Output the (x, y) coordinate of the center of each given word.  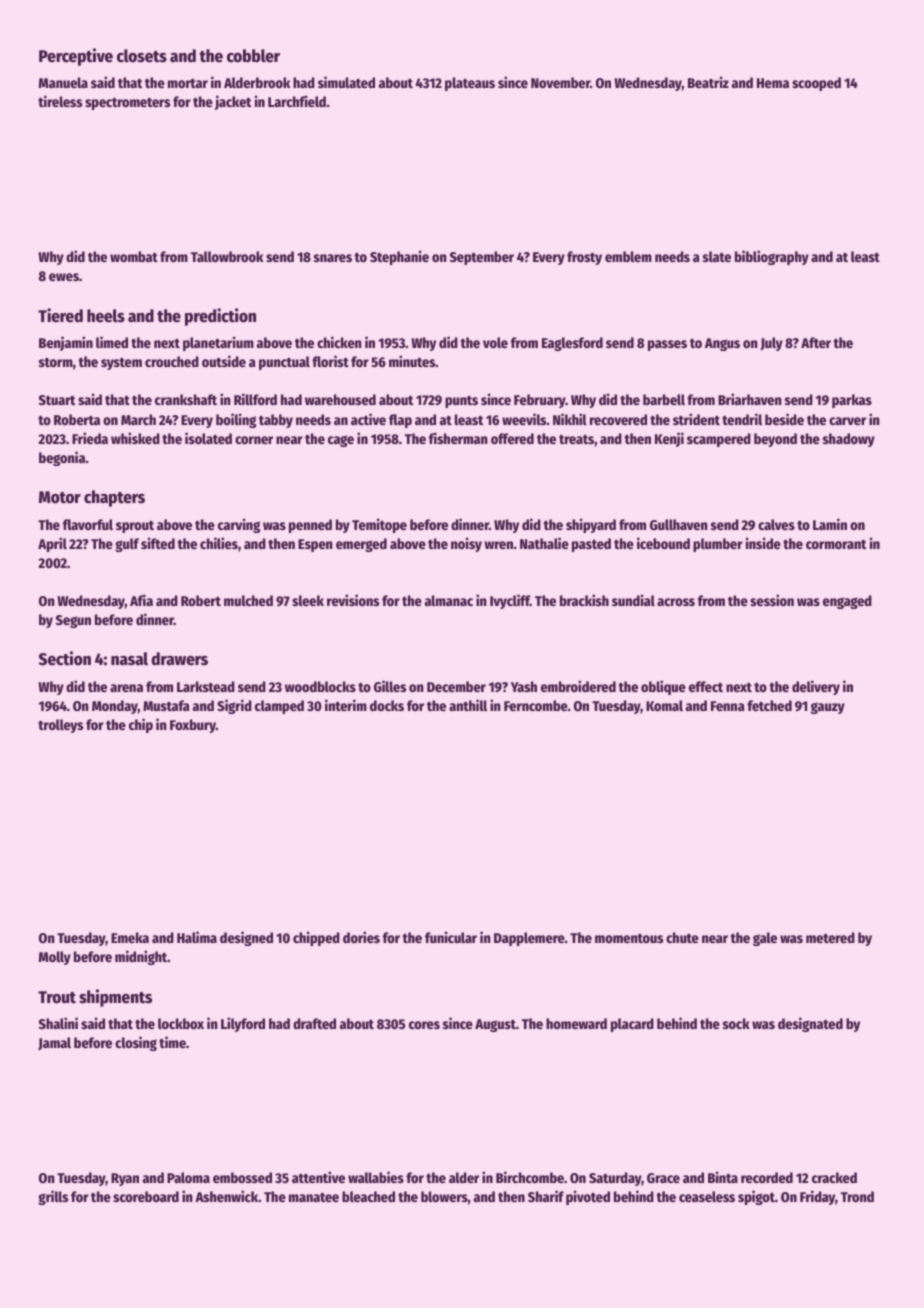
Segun (73, 621)
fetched (769, 705)
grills (53, 1197)
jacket (233, 102)
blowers (444, 1196)
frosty (584, 258)
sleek (308, 600)
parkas (852, 401)
